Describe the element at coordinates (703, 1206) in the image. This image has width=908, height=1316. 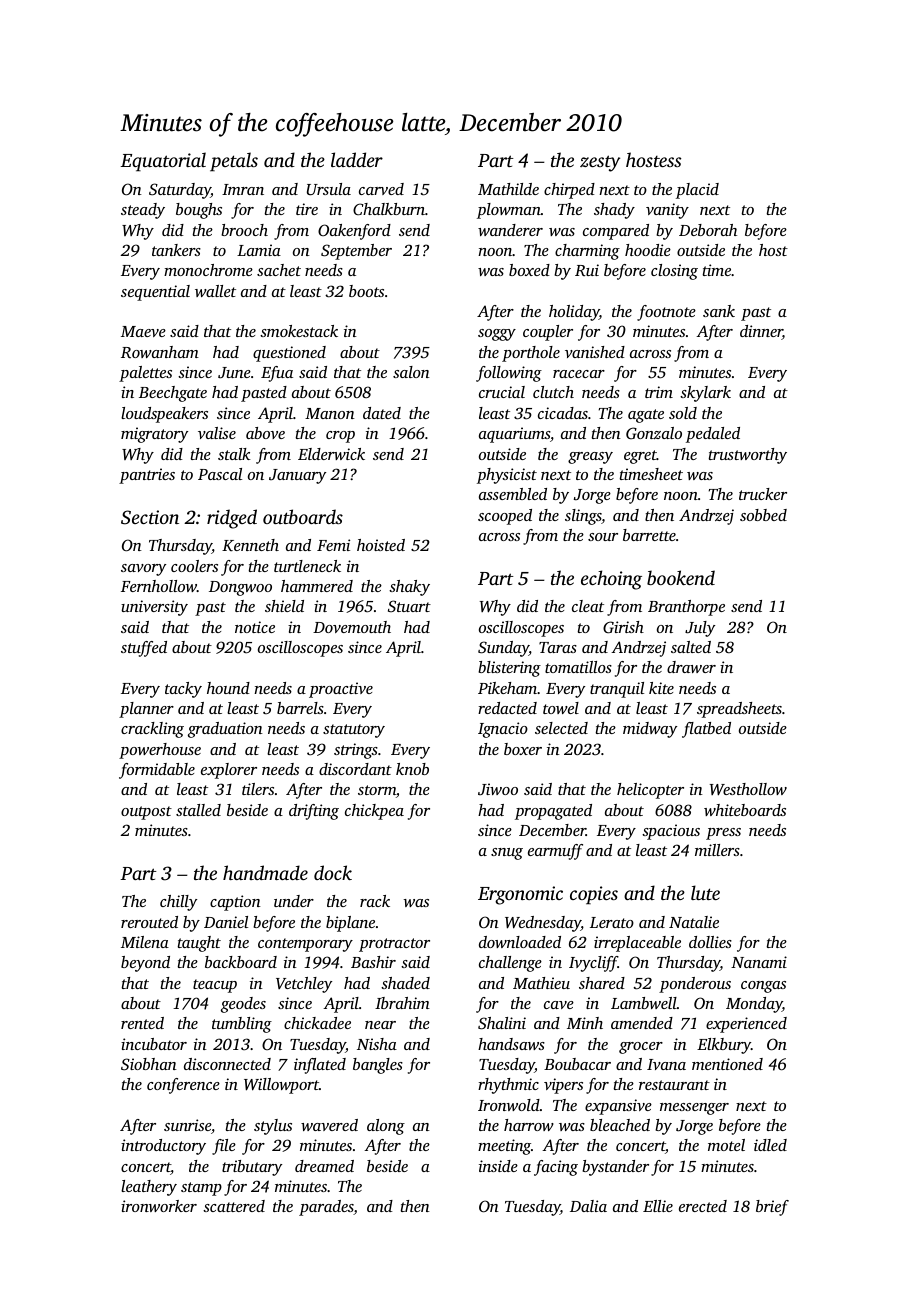
I see `erected` at that location.
